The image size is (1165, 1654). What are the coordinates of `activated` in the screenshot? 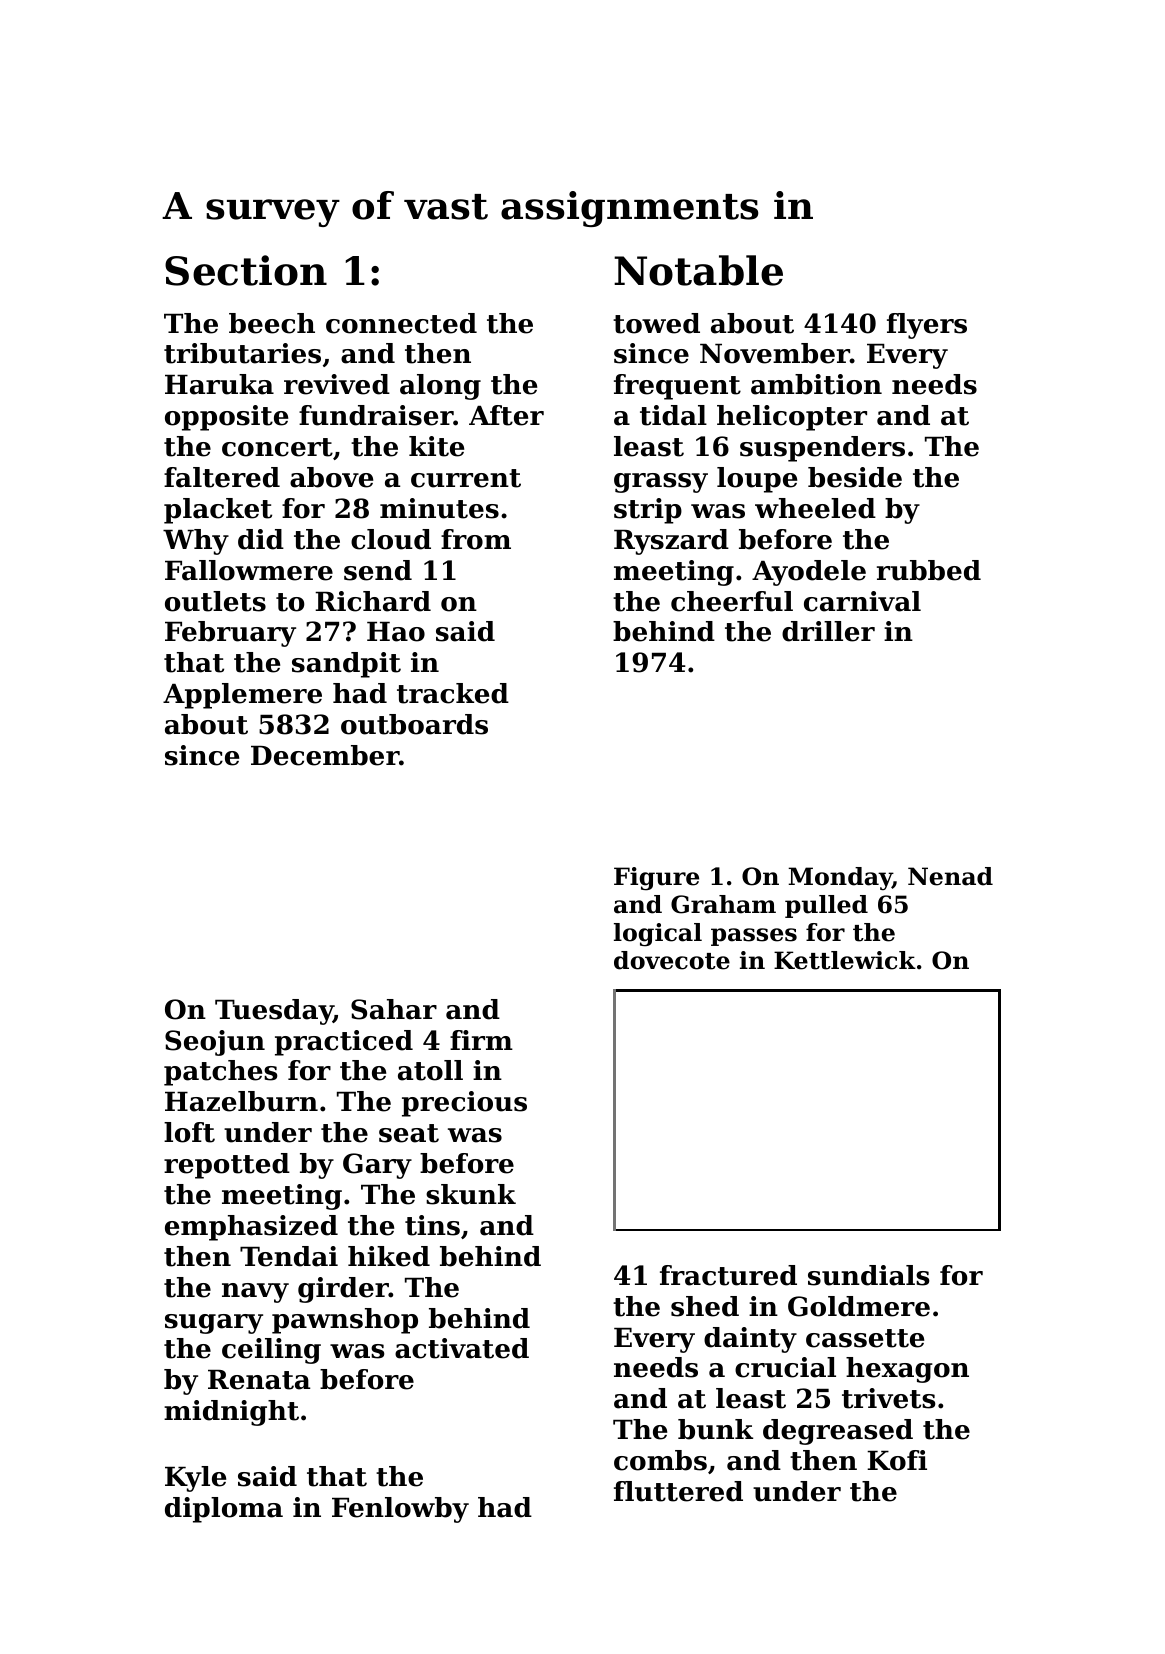 It's located at (462, 1348).
